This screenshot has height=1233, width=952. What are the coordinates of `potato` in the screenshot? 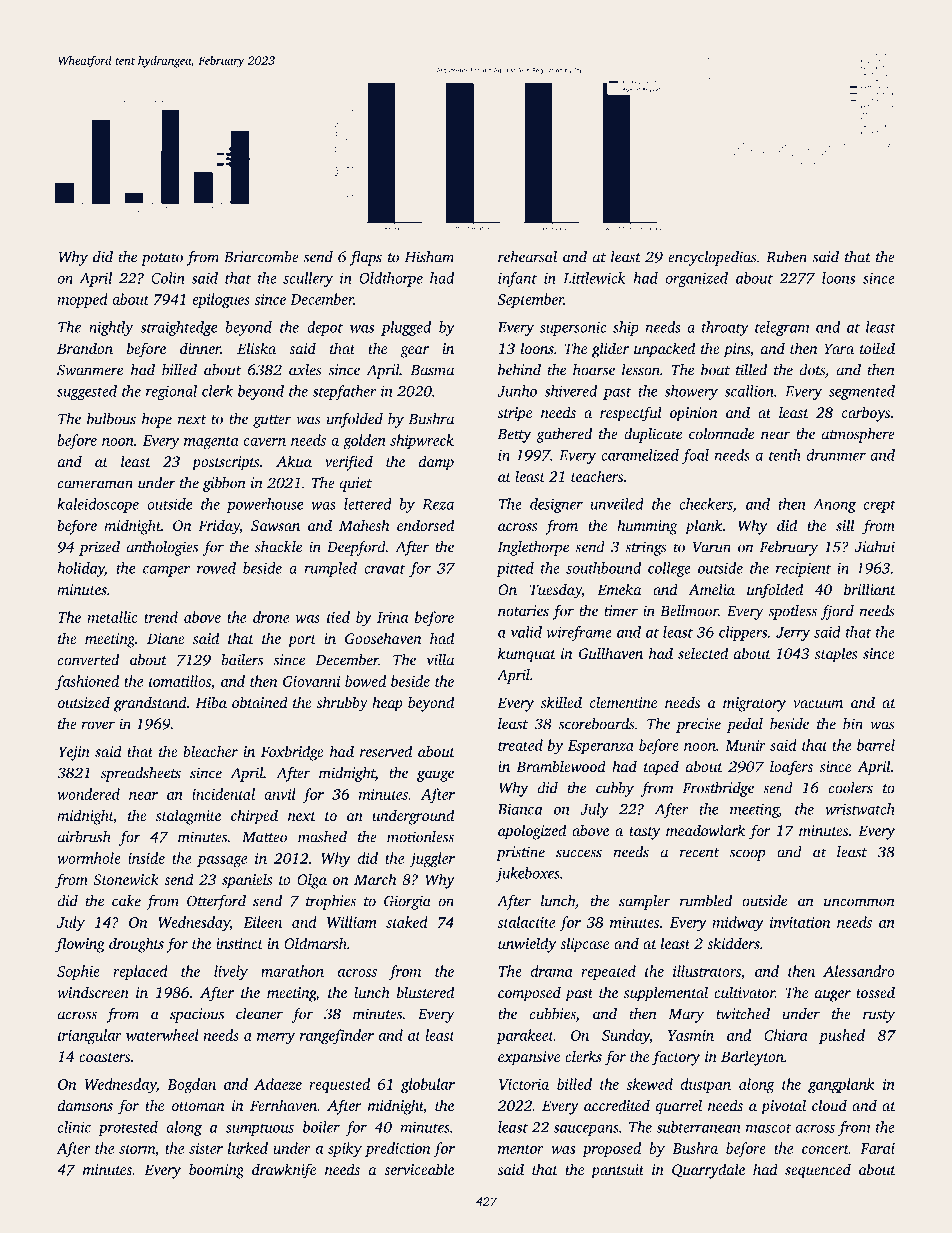 It's located at (162, 259).
